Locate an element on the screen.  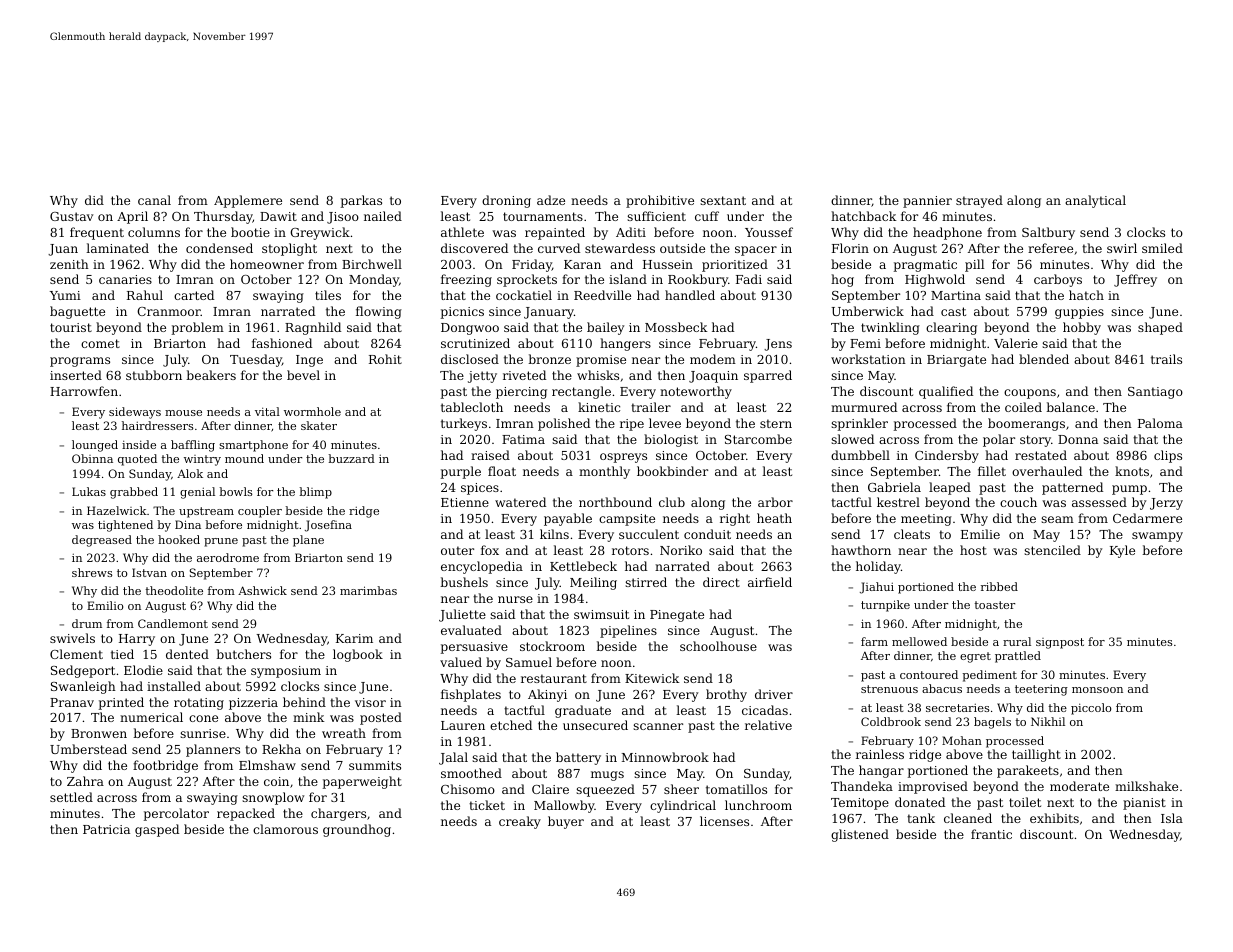
symposium is located at coordinates (286, 672).
